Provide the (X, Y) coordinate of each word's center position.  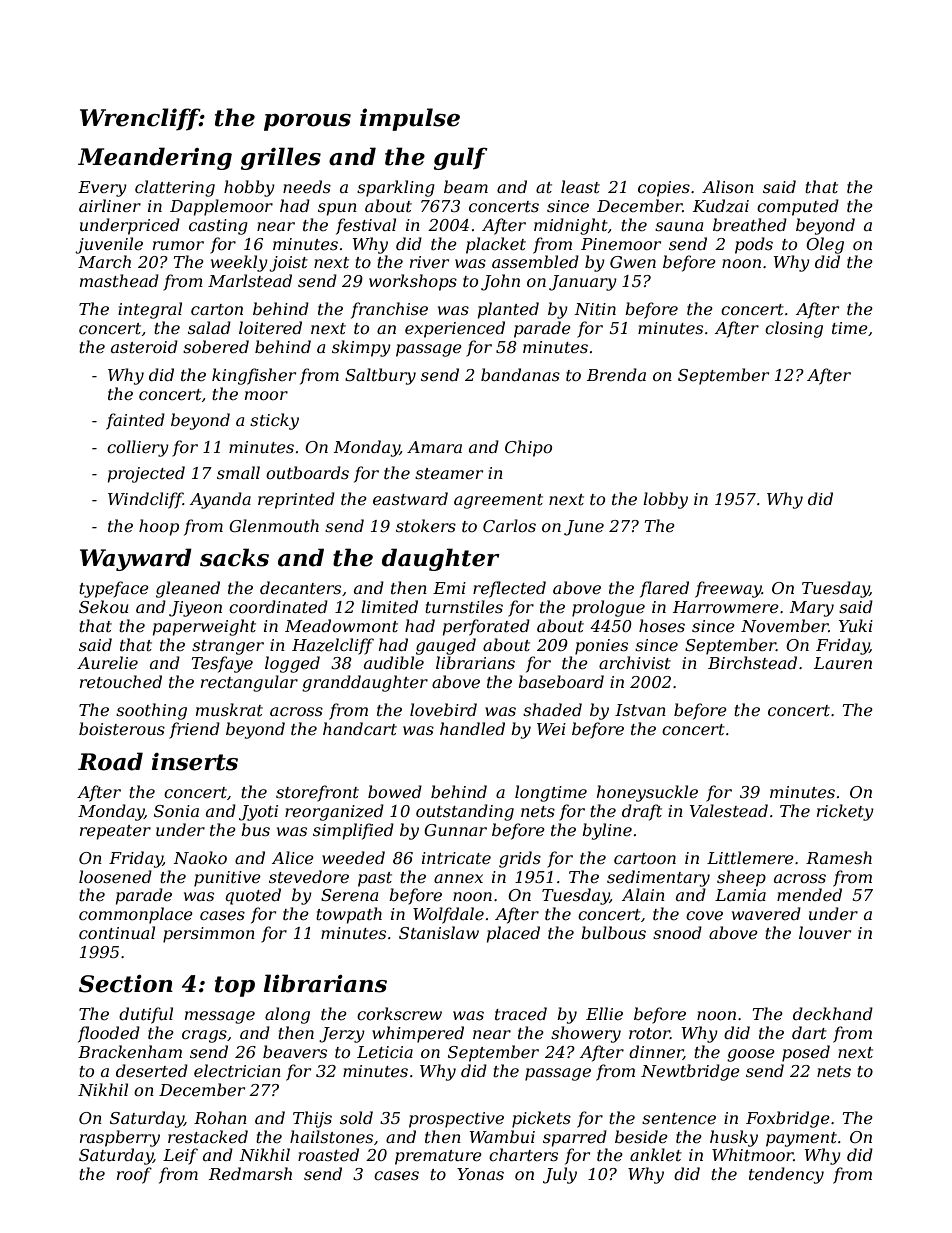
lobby (665, 500)
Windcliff (145, 500)
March (104, 261)
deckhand (833, 1013)
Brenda (616, 374)
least (580, 186)
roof (134, 1175)
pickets (541, 1119)
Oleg (825, 245)
